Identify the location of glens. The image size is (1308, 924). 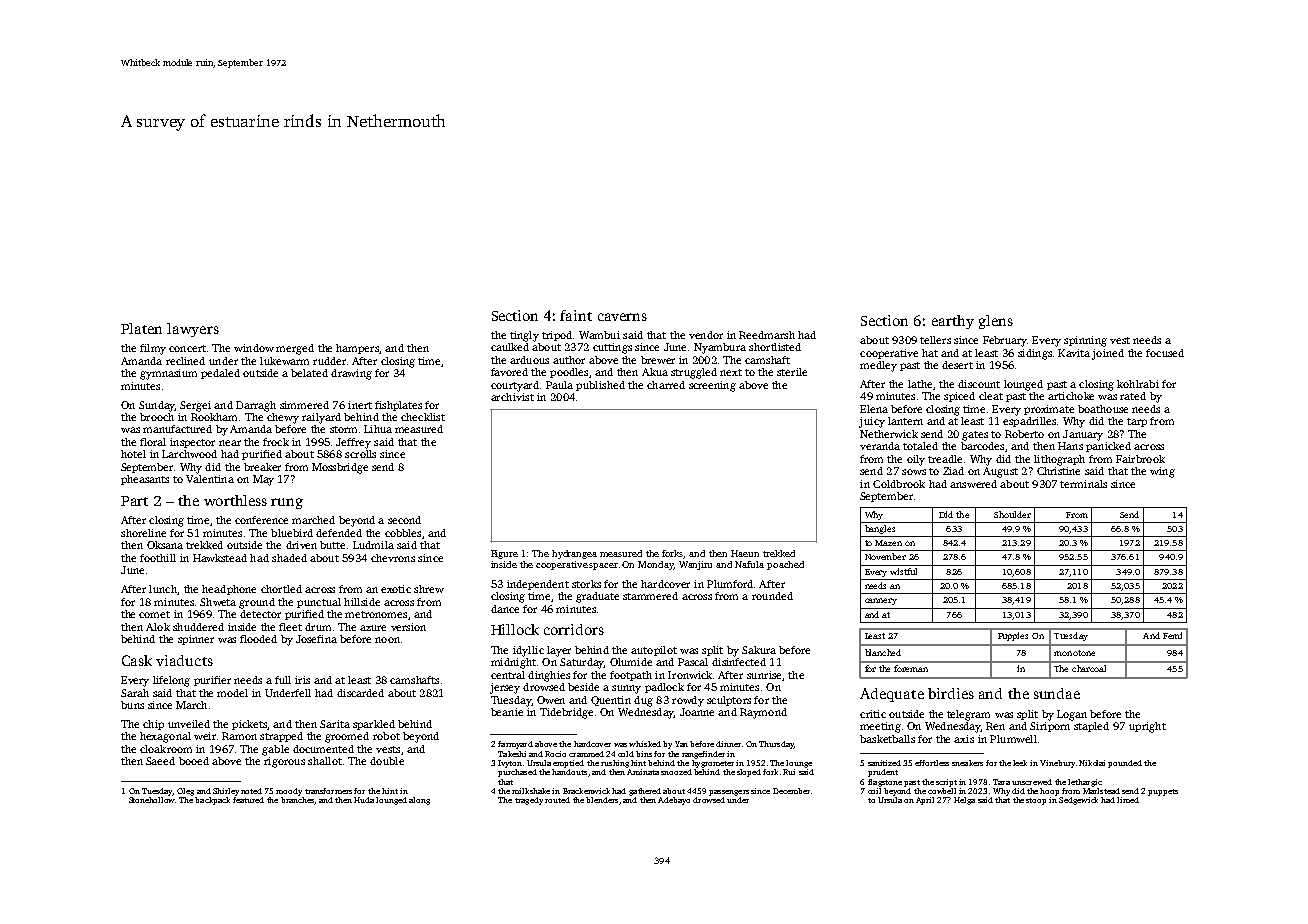
(996, 322).
